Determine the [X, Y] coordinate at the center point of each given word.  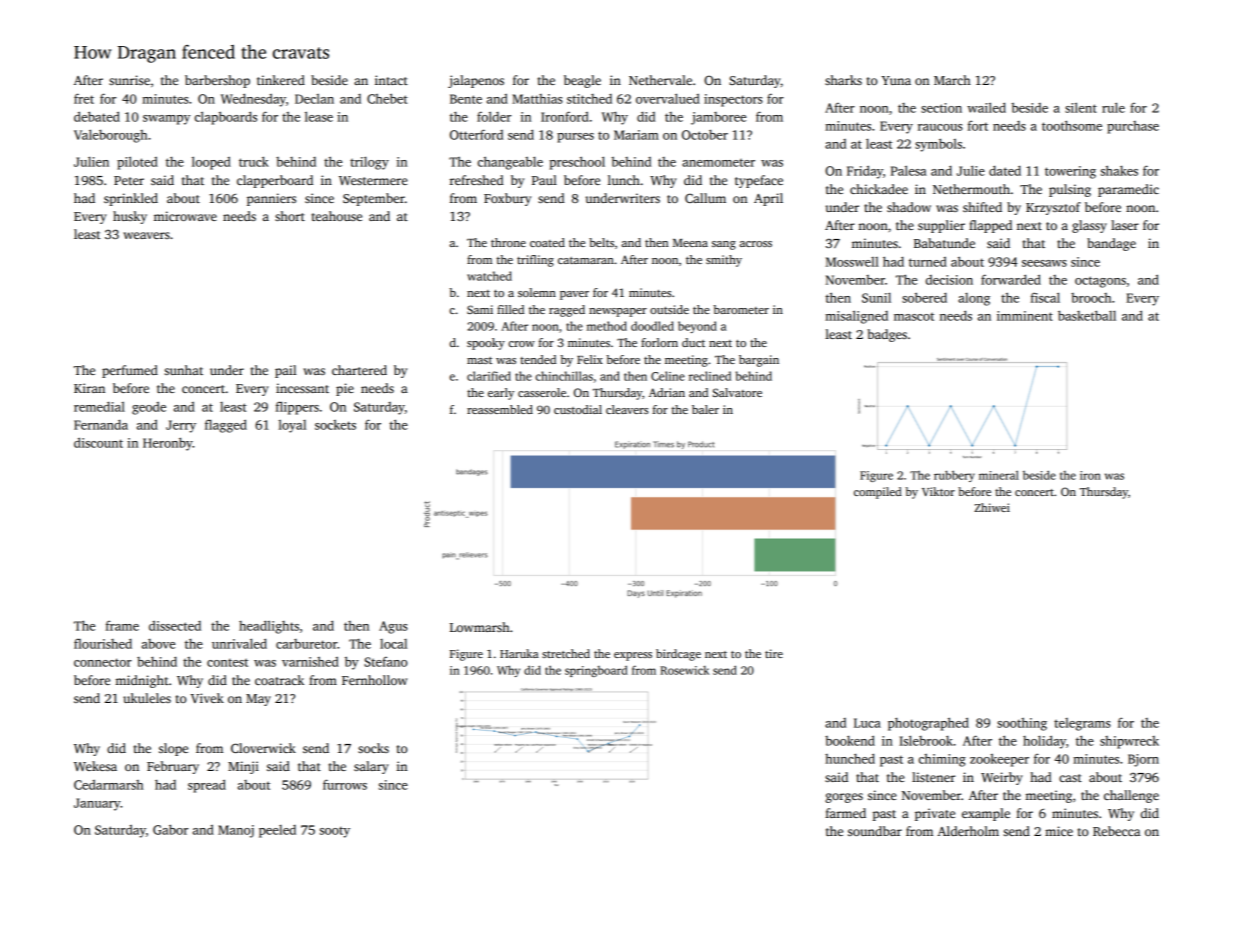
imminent [1025, 316]
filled [510, 309]
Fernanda [101, 425]
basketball [1087, 315]
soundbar [875, 831]
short [290, 216]
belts [601, 242]
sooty [335, 832]
